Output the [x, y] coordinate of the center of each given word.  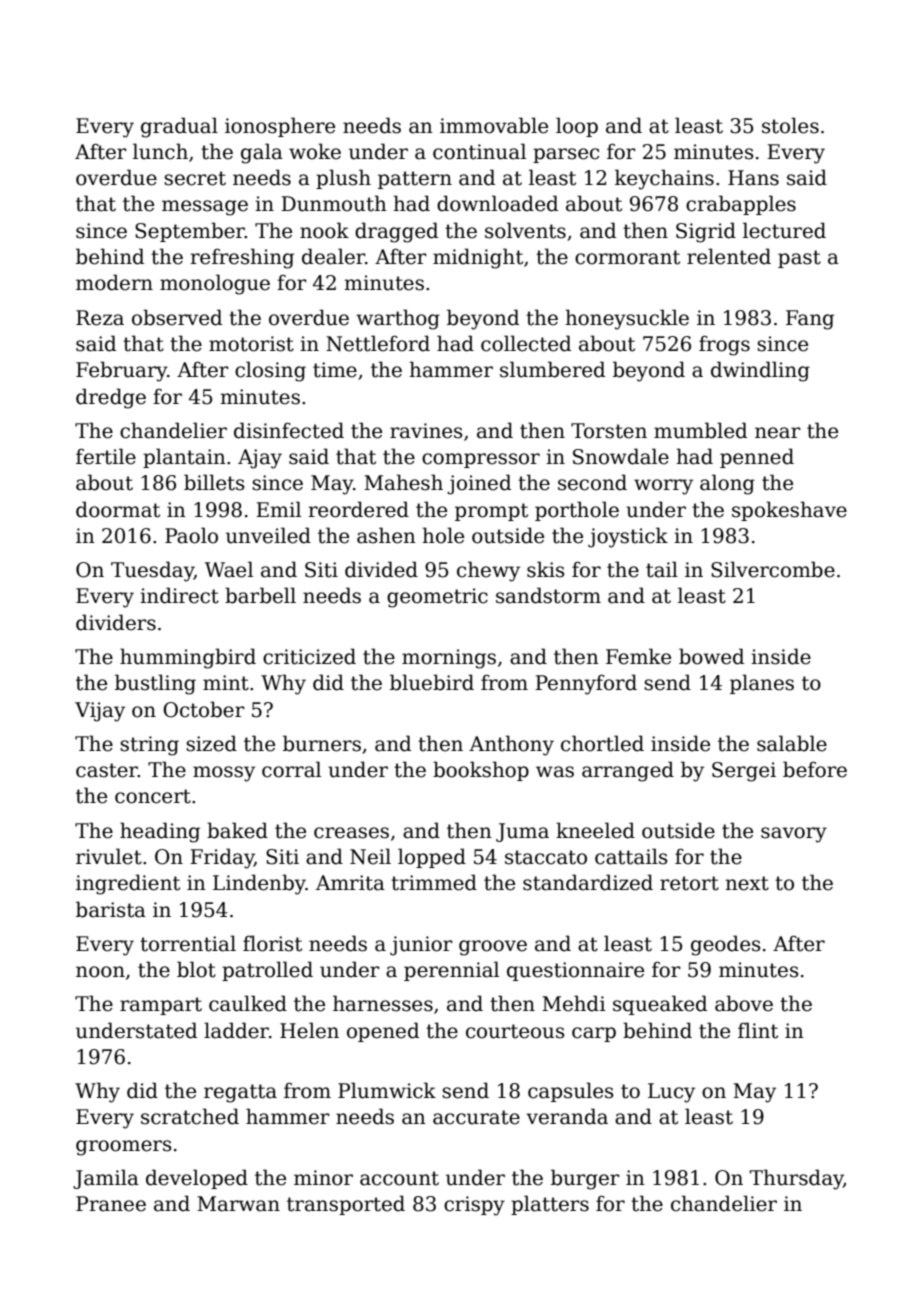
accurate [476, 1117]
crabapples [741, 205]
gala [262, 153]
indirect [179, 595]
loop [577, 127]
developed [197, 1179]
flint [758, 1030]
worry [663, 487]
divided [381, 569]
